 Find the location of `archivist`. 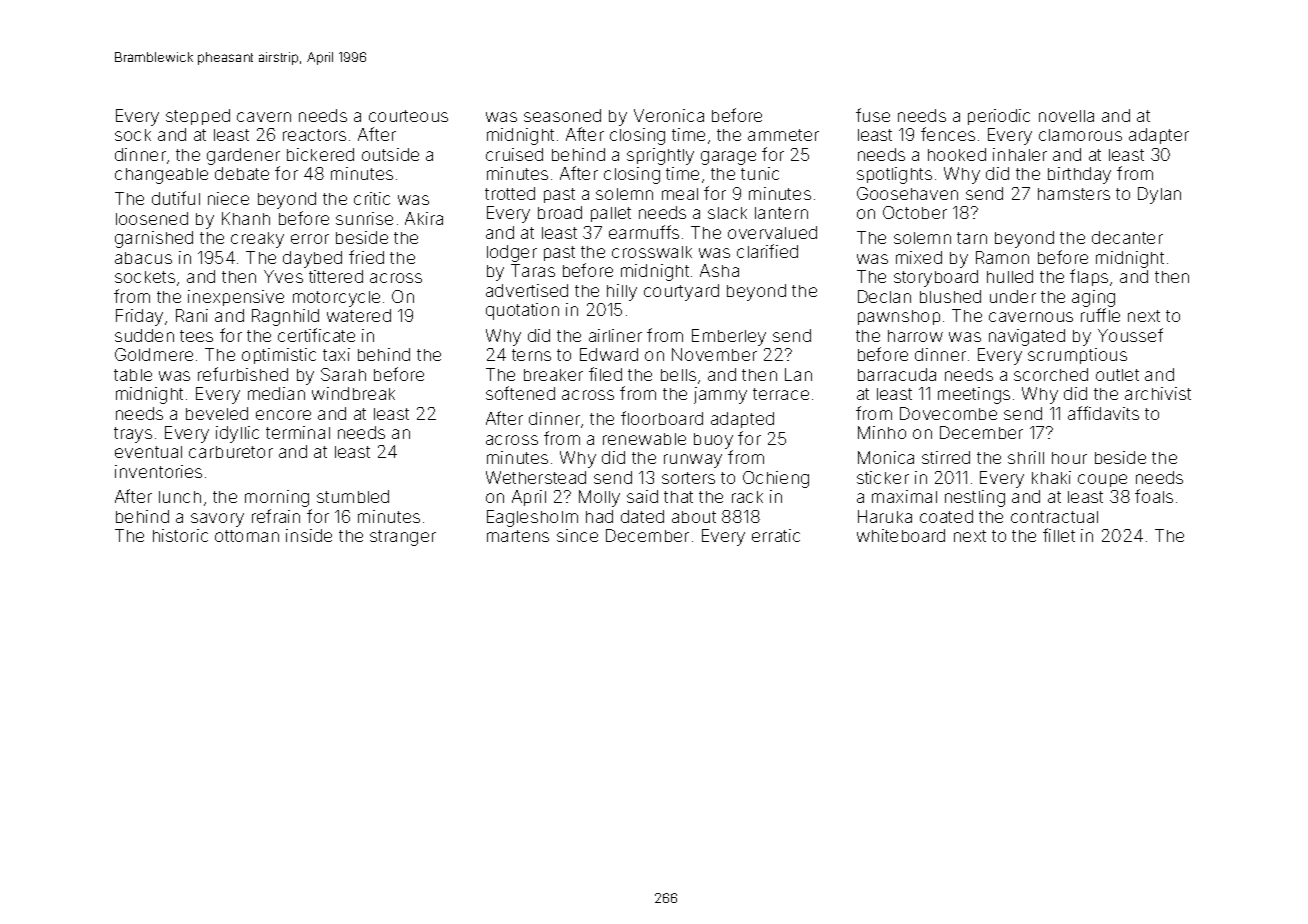

archivist is located at coordinates (1158, 393).
